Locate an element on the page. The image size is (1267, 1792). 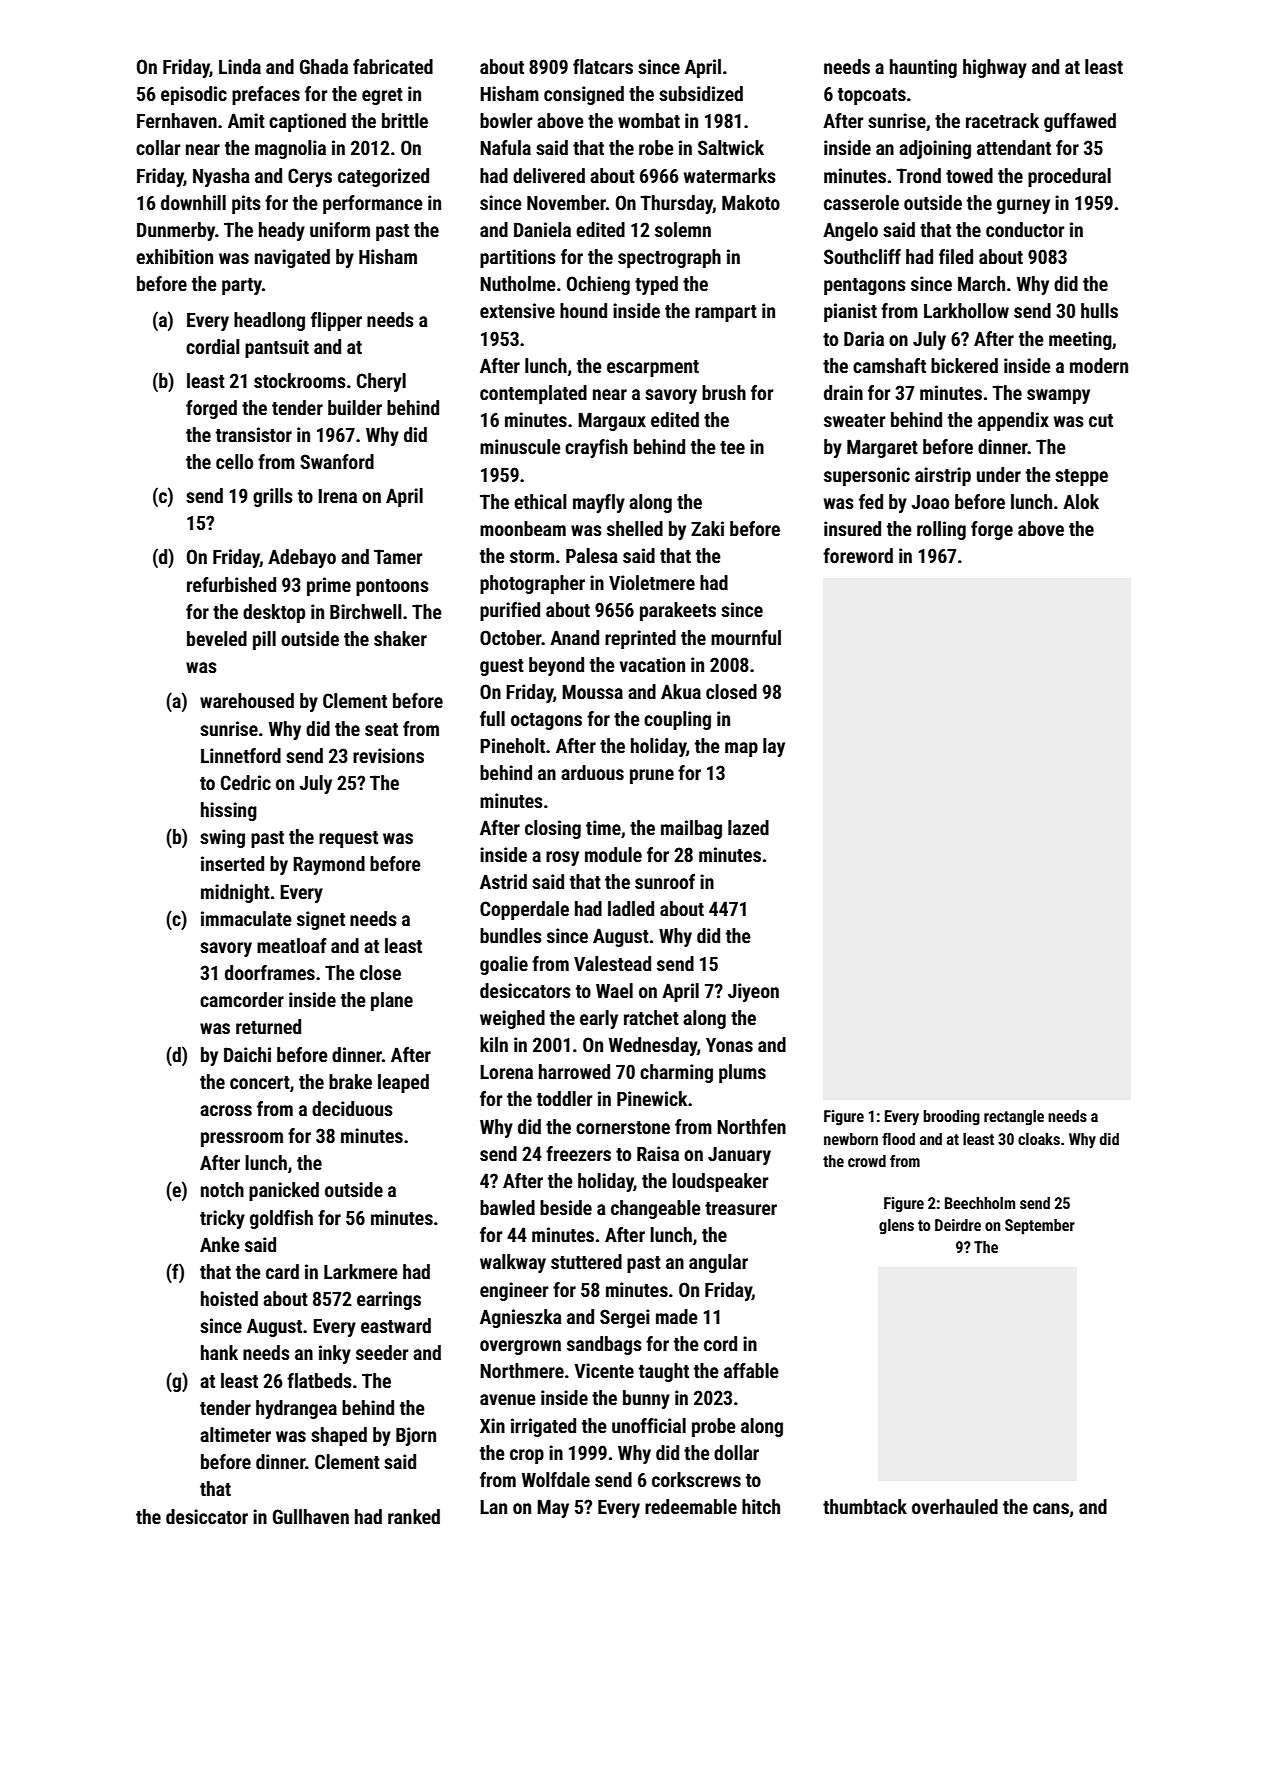
cut is located at coordinates (1101, 420).
